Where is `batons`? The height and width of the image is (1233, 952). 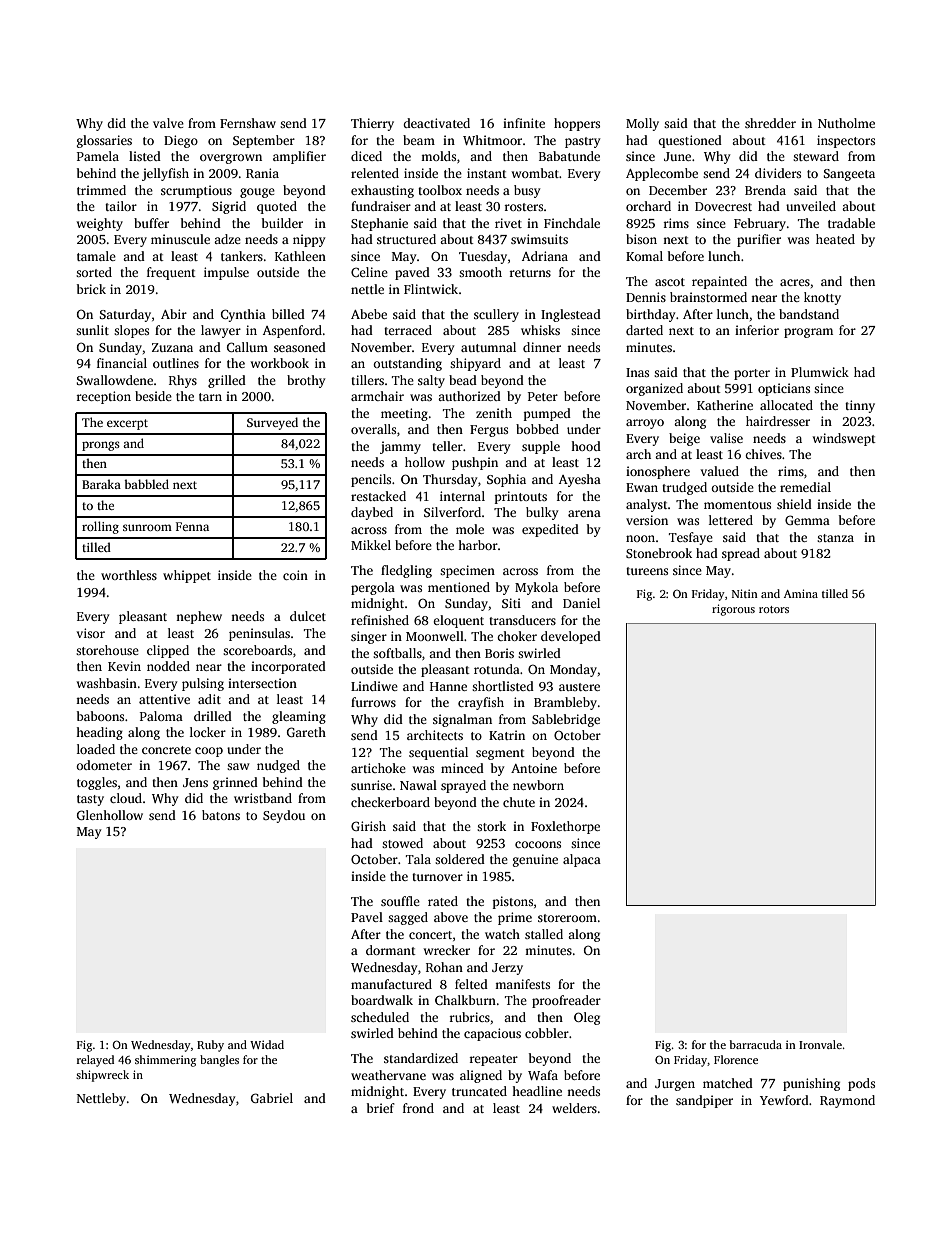
batons is located at coordinates (221, 815).
